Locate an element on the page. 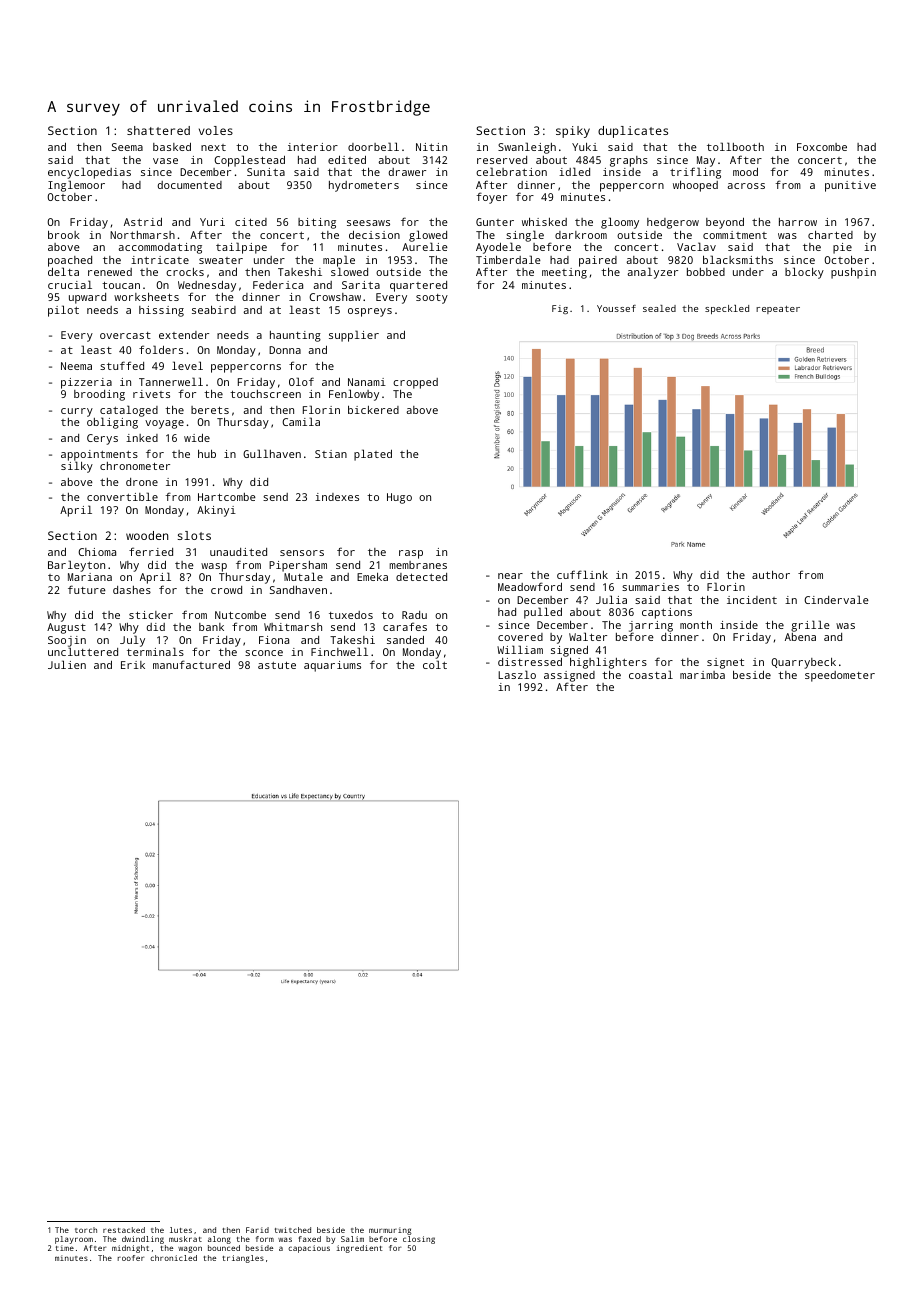 This image has height=1308, width=924. Erik is located at coordinates (133, 665).
